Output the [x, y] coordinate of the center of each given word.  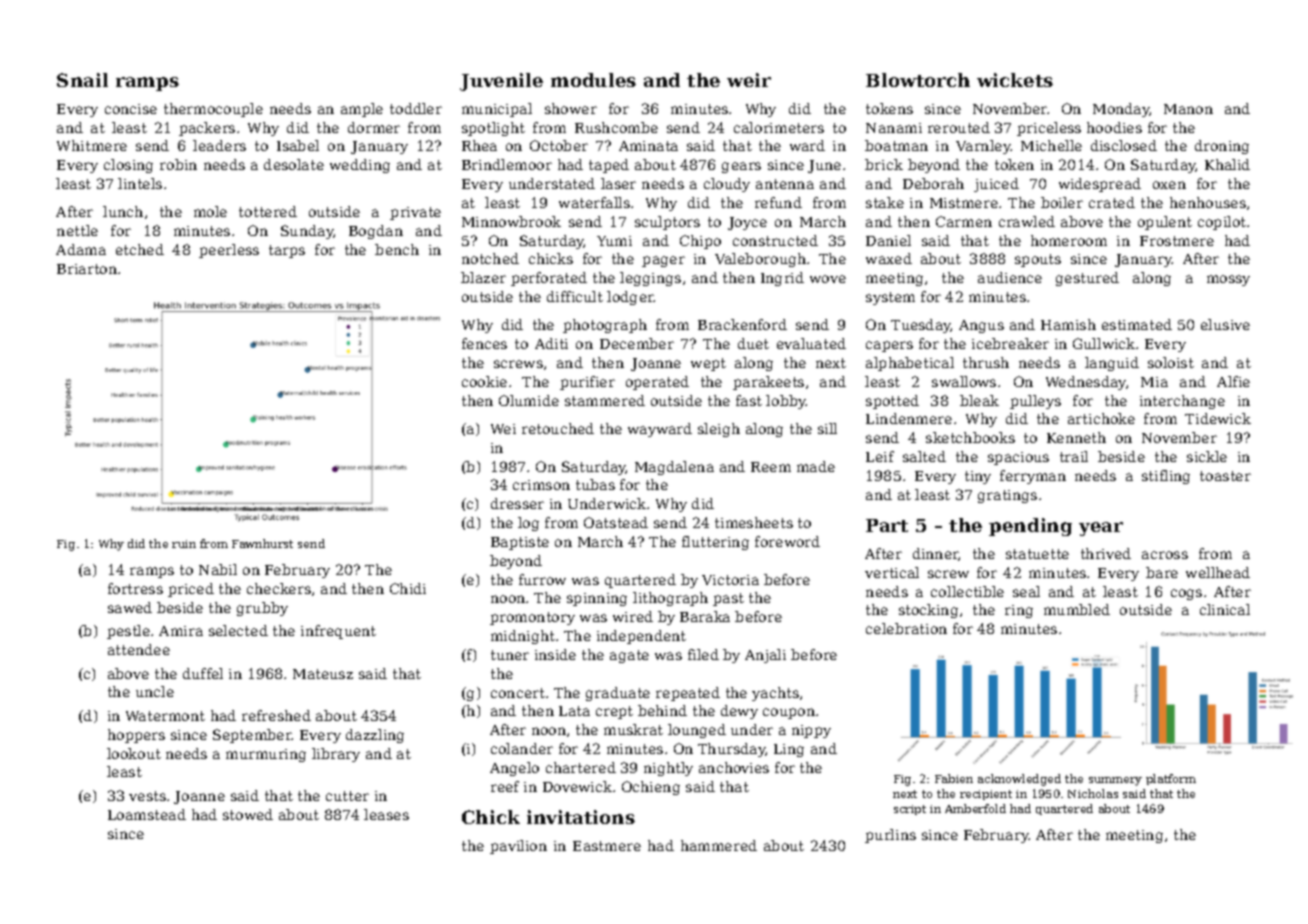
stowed [248, 814]
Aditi [551, 343]
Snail [82, 80]
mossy [1228, 280]
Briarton [87, 269]
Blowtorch [918, 80]
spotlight [493, 129]
